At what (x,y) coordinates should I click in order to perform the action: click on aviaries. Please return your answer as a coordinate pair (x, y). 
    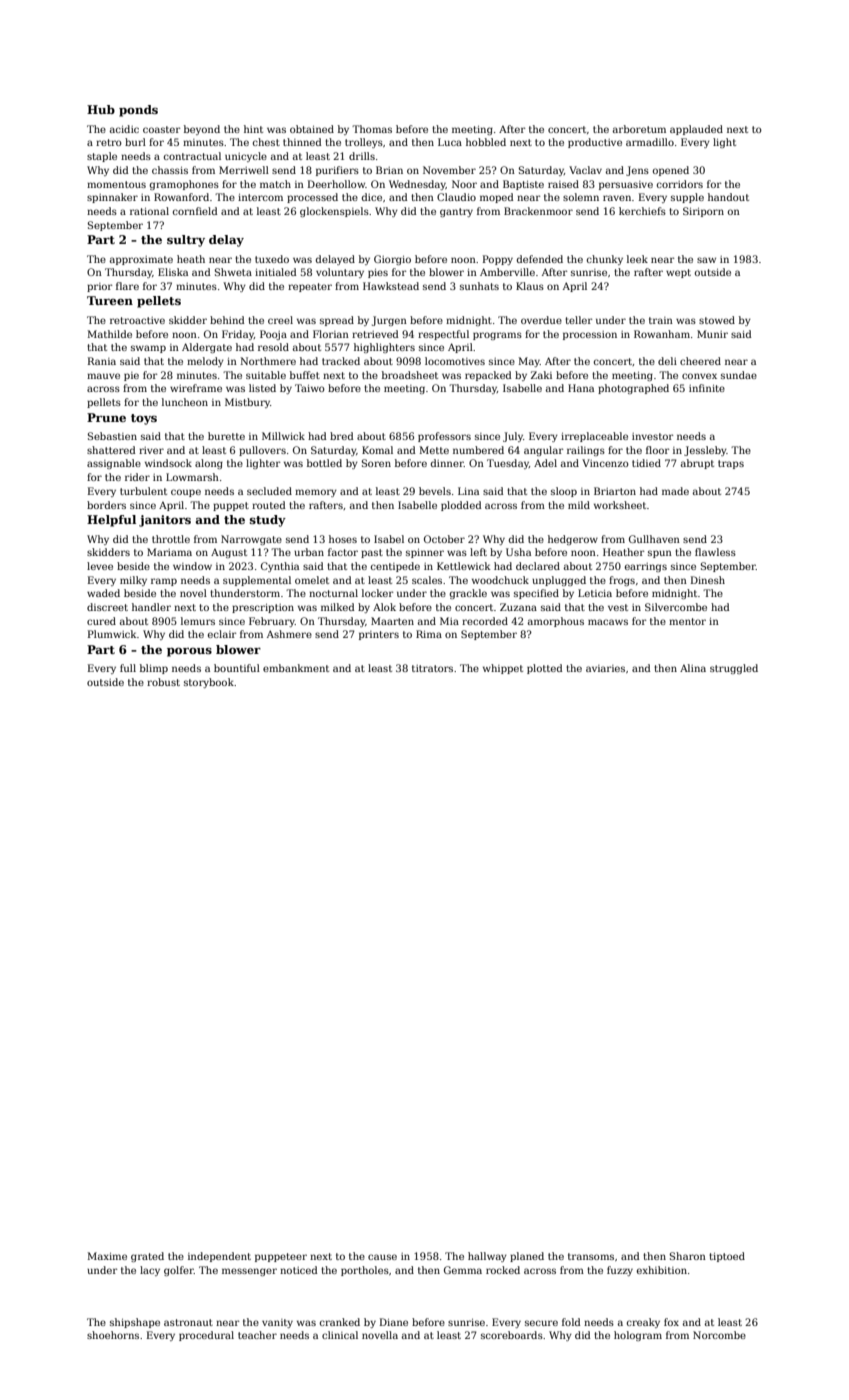
    Looking at the image, I should click on (605, 668).
